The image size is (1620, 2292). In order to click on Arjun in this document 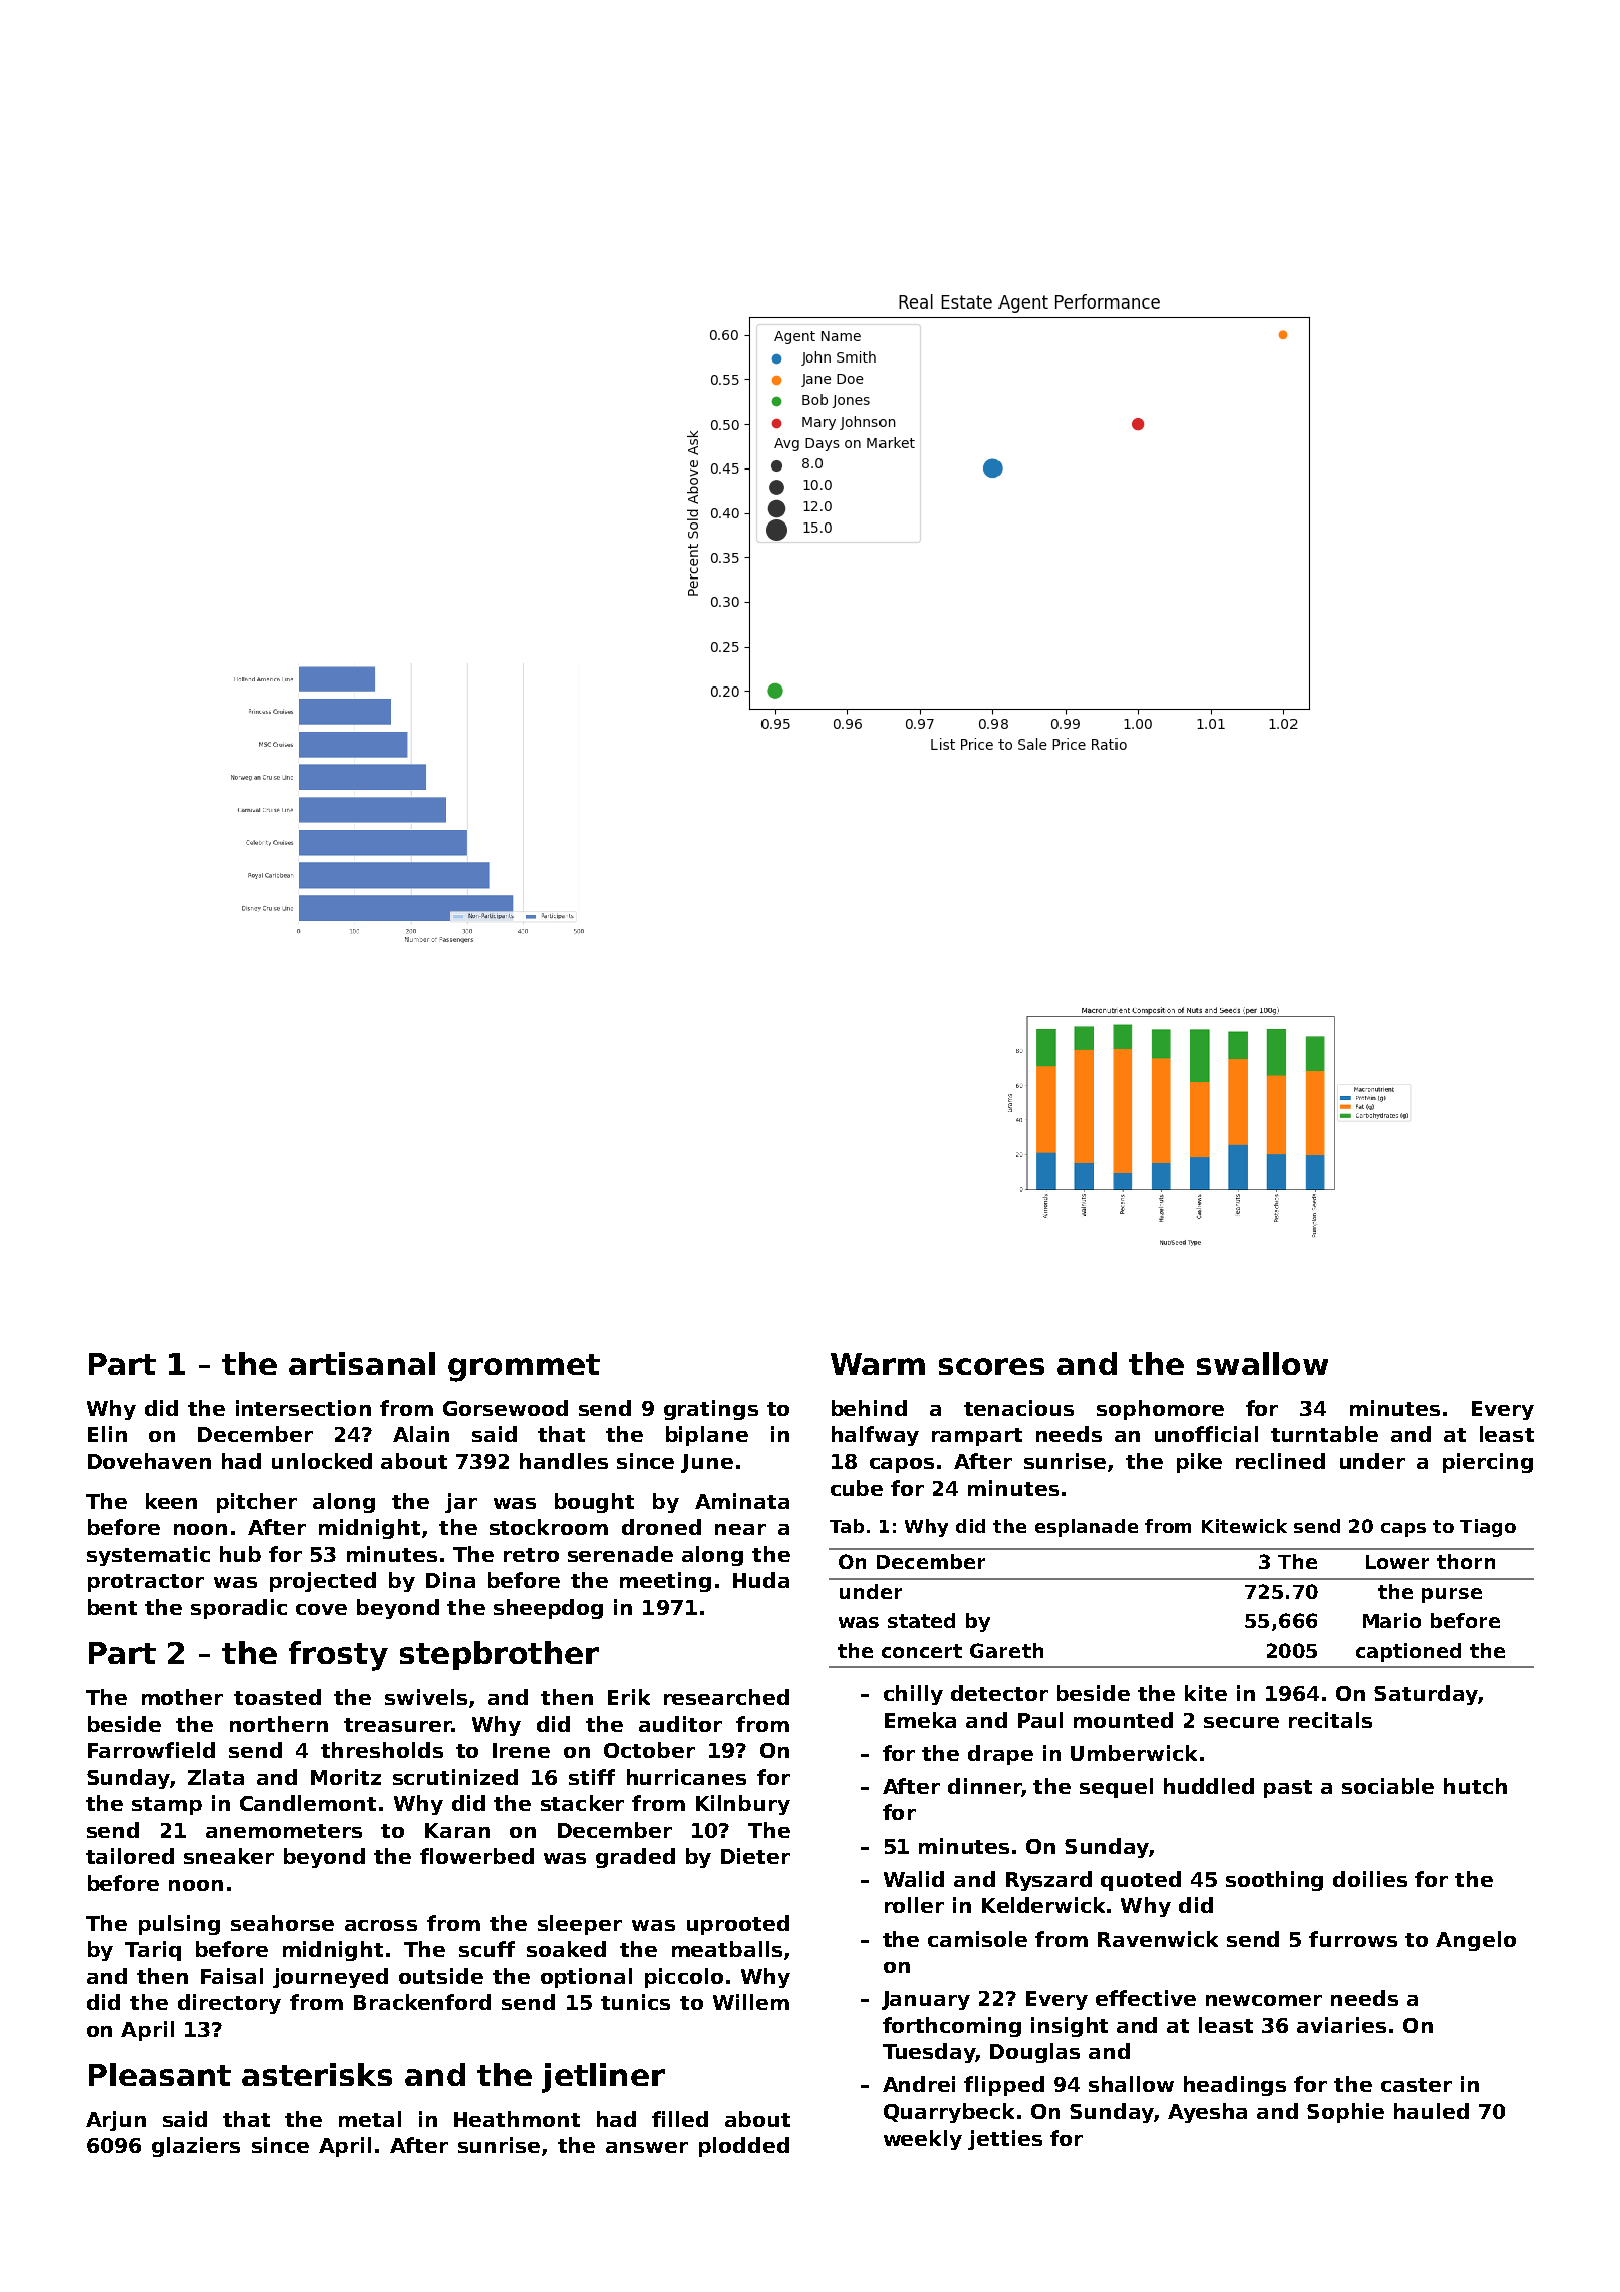, I will do `click(116, 2121)`.
